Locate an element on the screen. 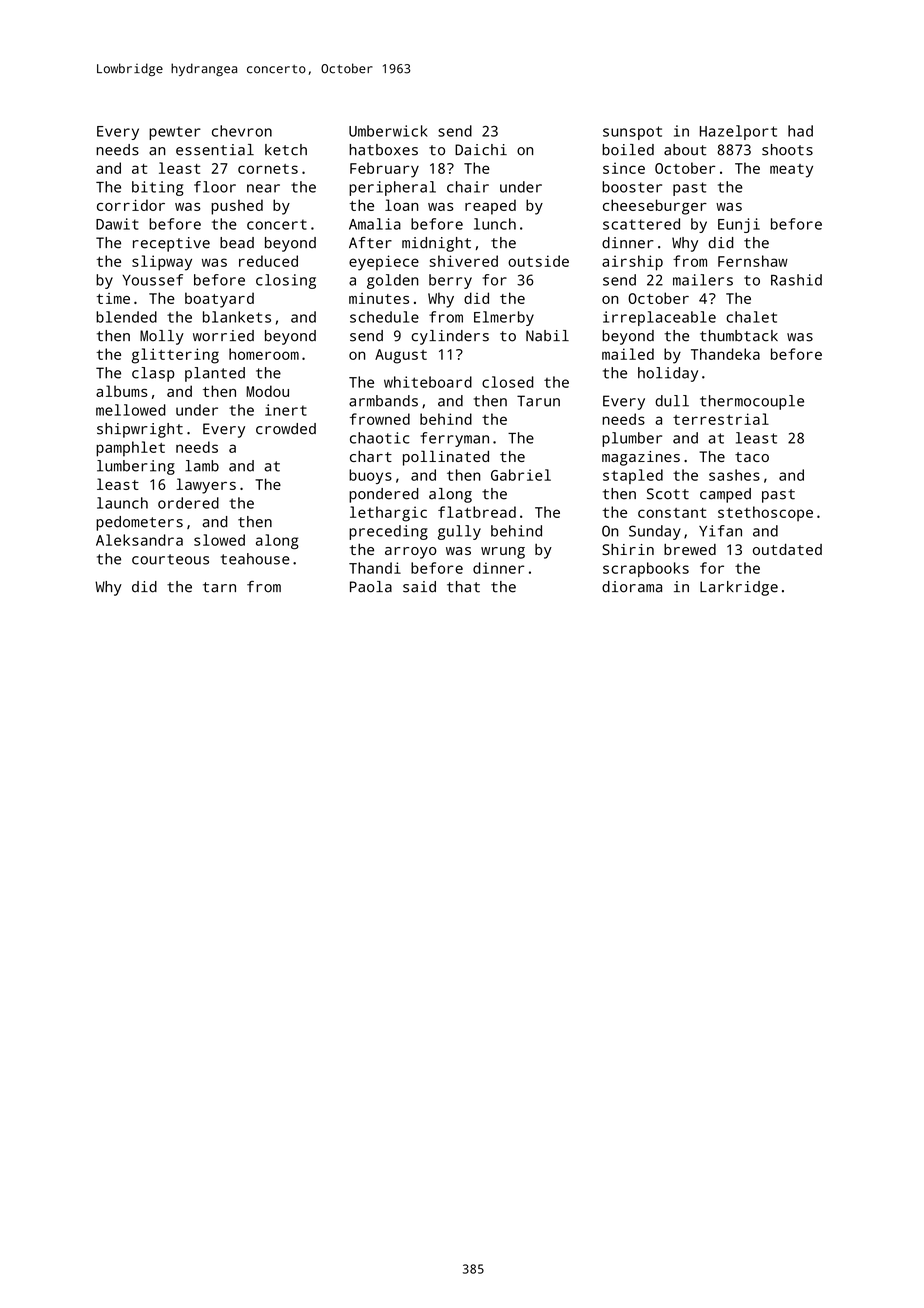 This screenshot has width=924, height=1308. thermocouple is located at coordinates (752, 402).
